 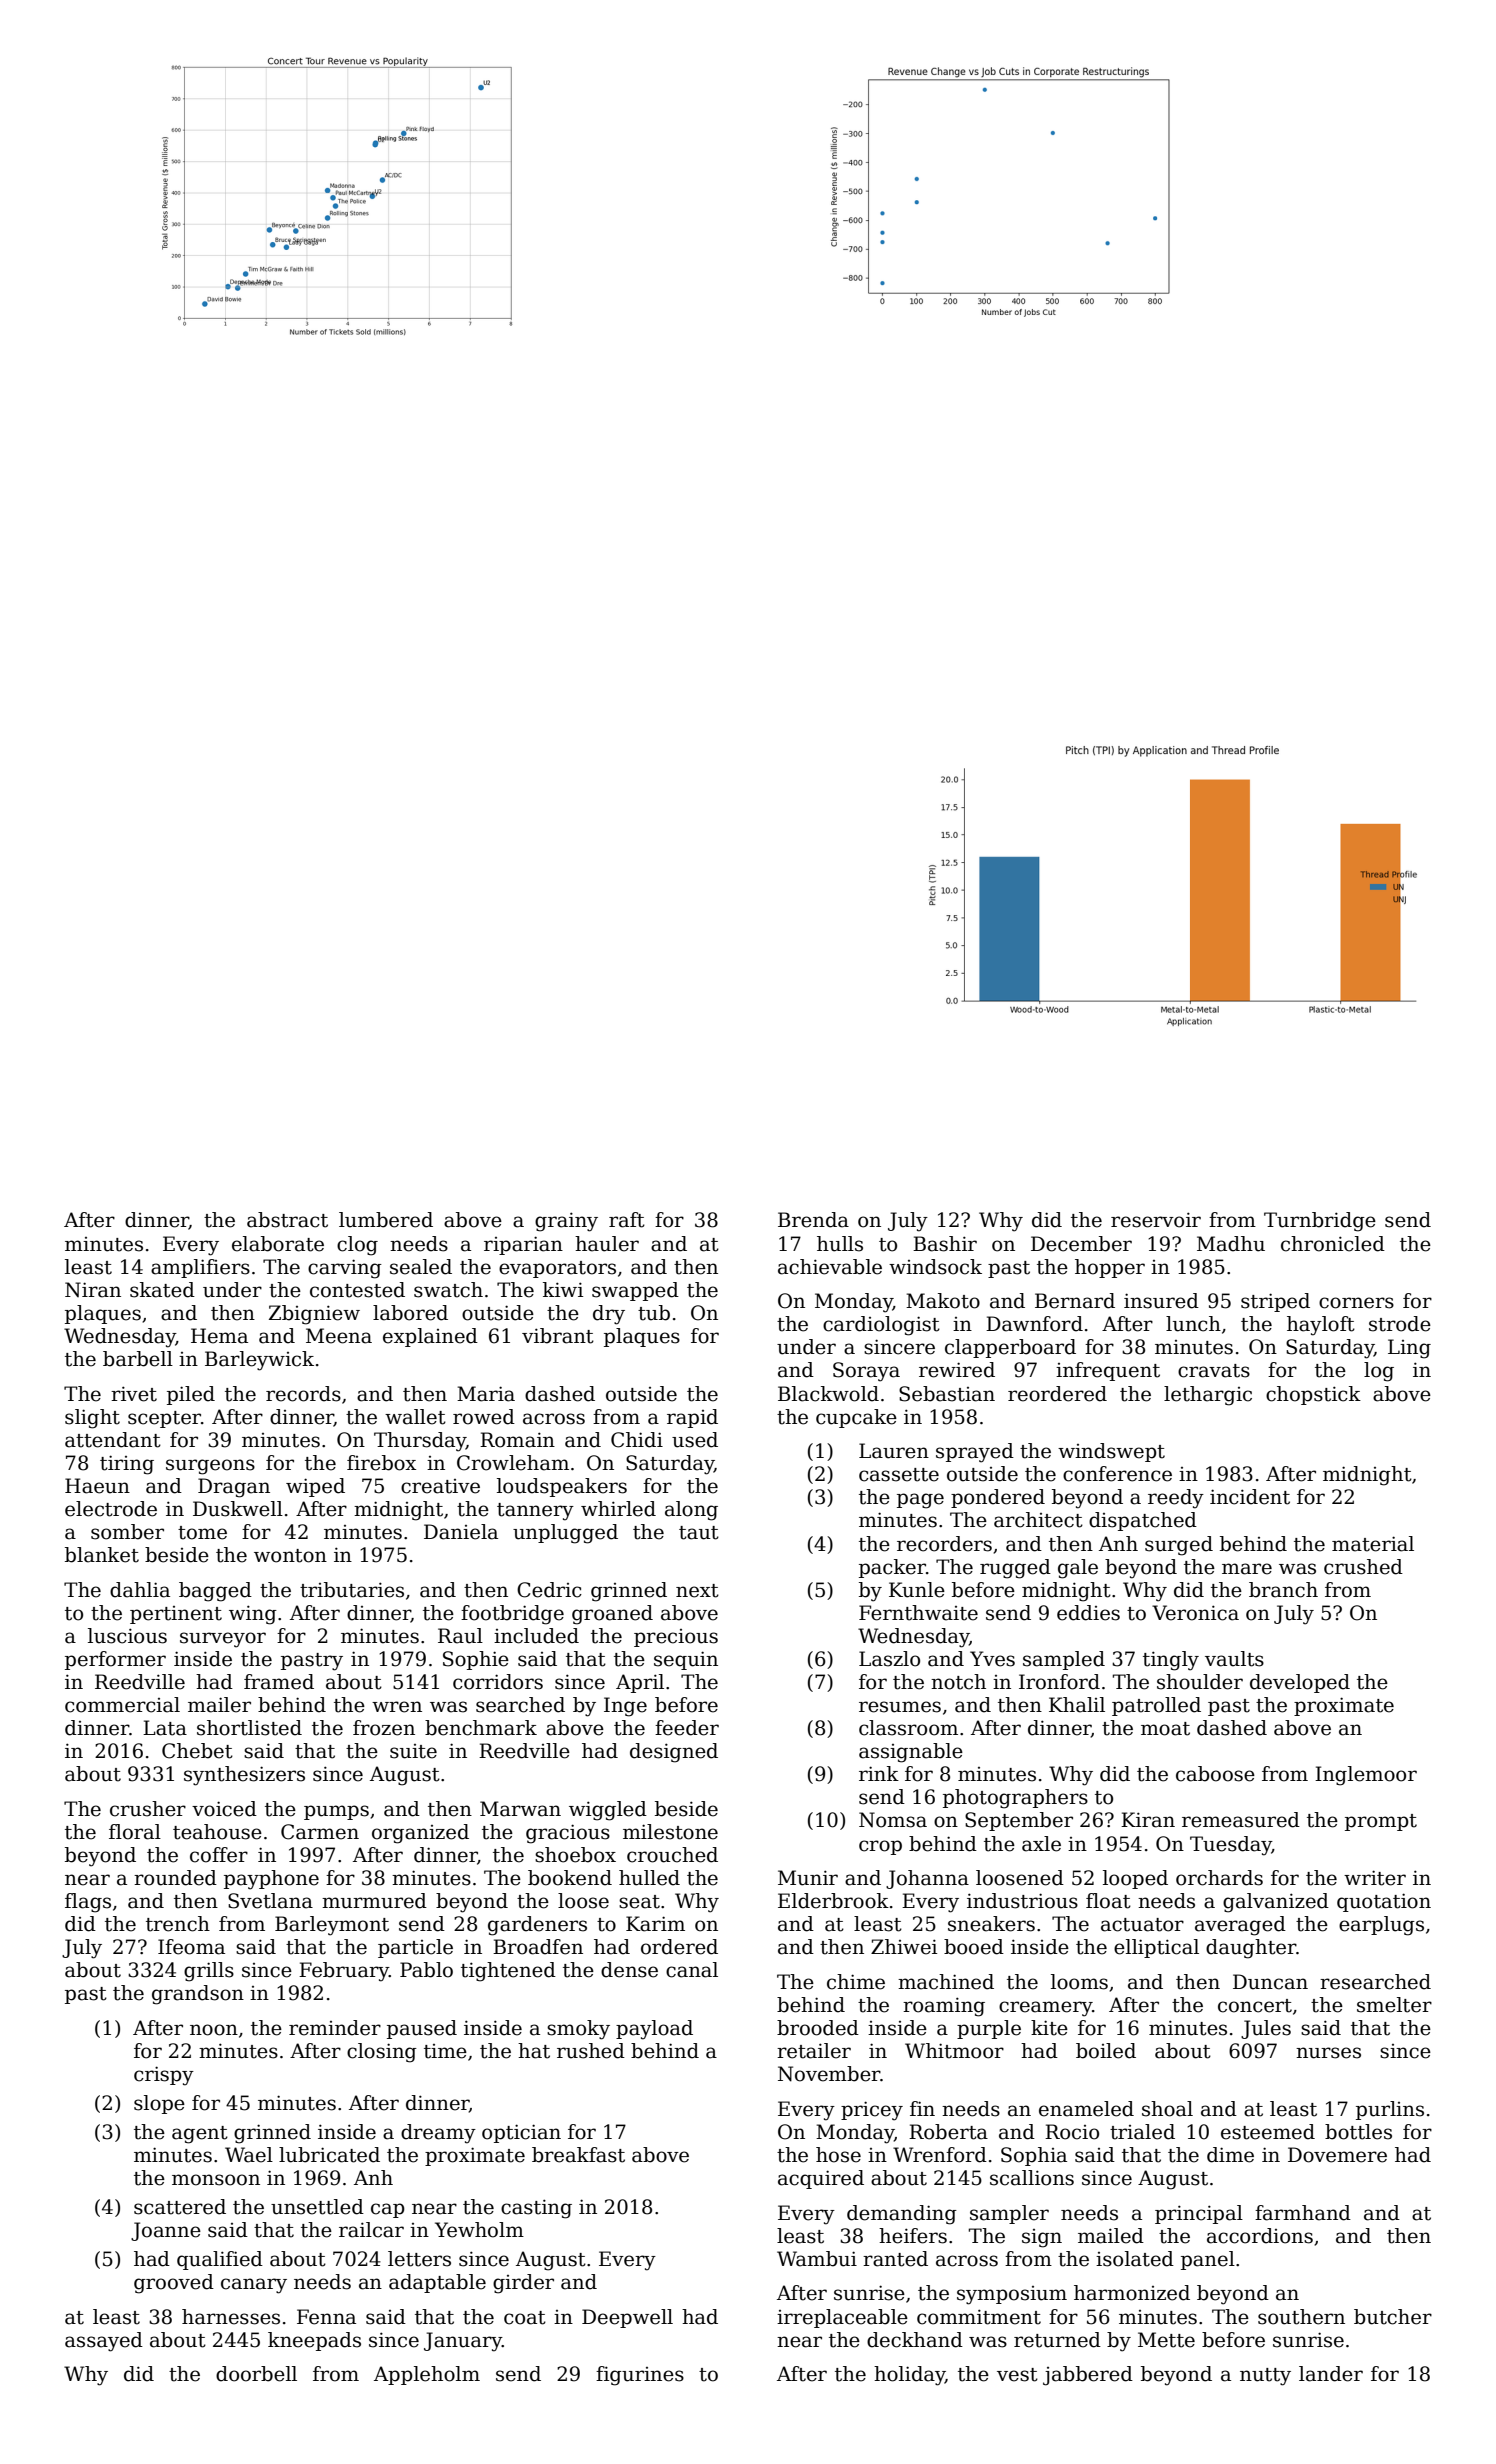 I want to click on daughter, so click(x=1251, y=1949).
